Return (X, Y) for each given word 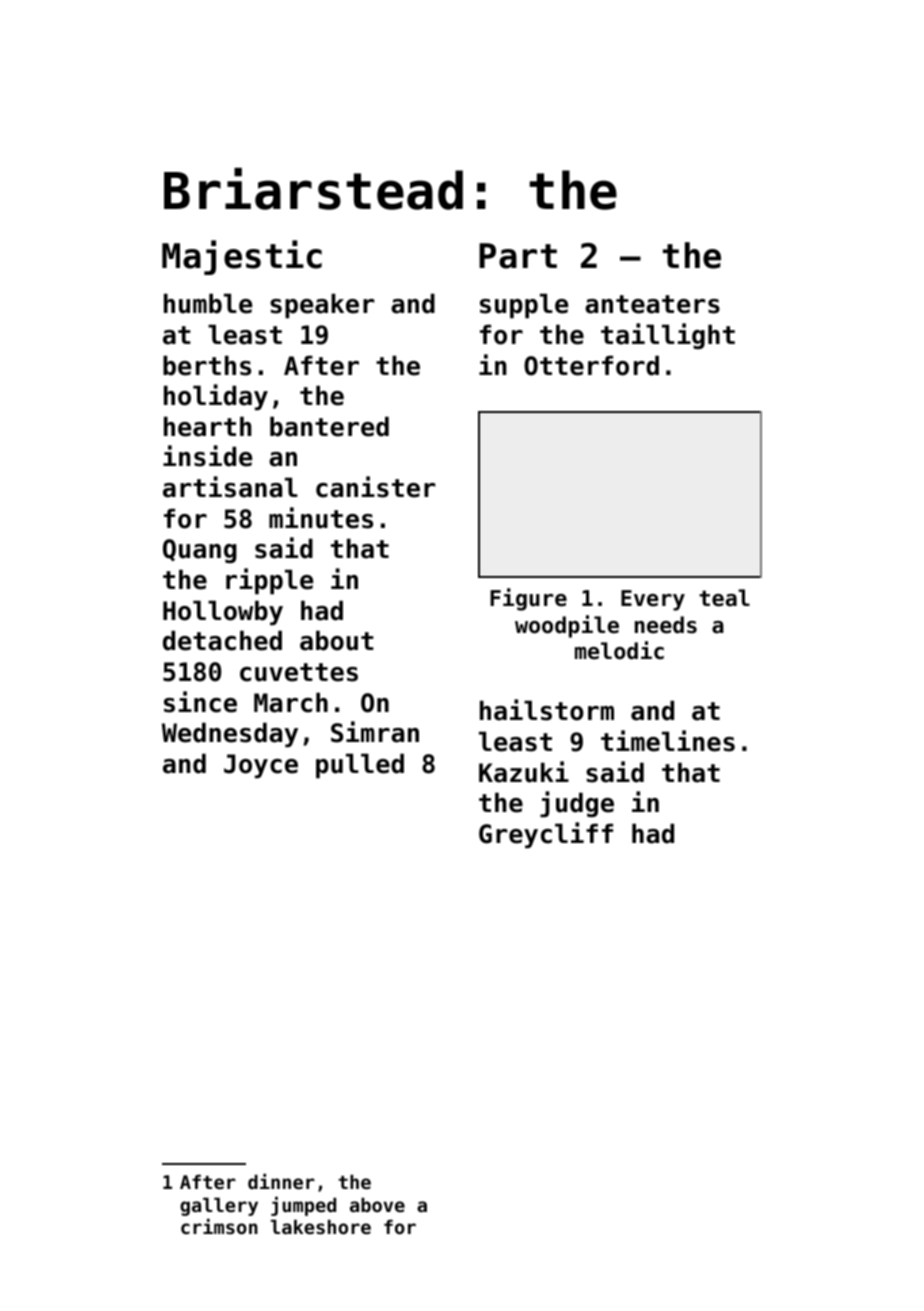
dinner (281, 1181)
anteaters (652, 304)
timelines (668, 741)
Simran (375, 732)
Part (518, 256)
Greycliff (546, 835)
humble (208, 303)
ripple (269, 581)
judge (577, 804)
